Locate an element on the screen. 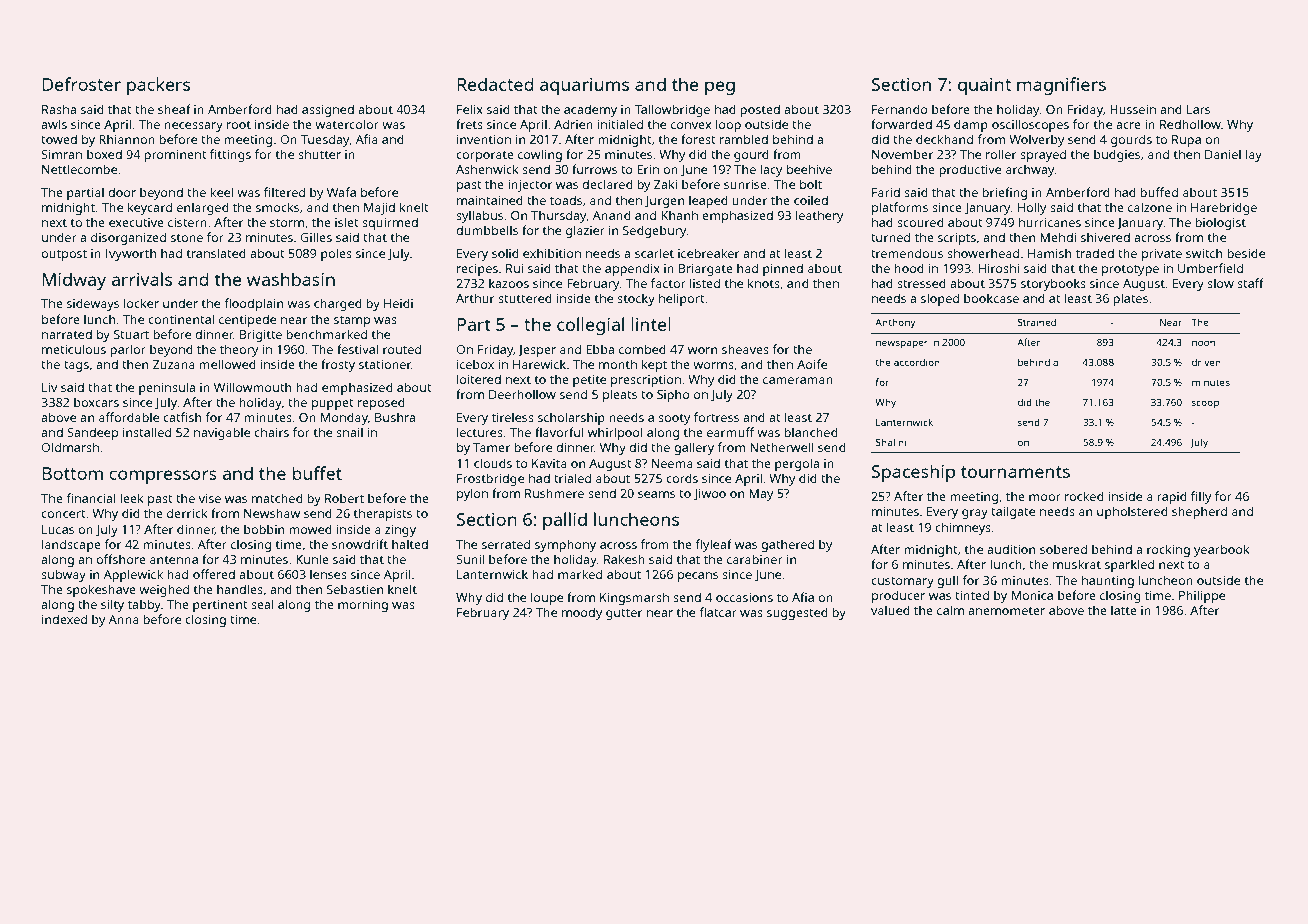 The image size is (1308, 924). Harebridge is located at coordinates (1224, 208).
